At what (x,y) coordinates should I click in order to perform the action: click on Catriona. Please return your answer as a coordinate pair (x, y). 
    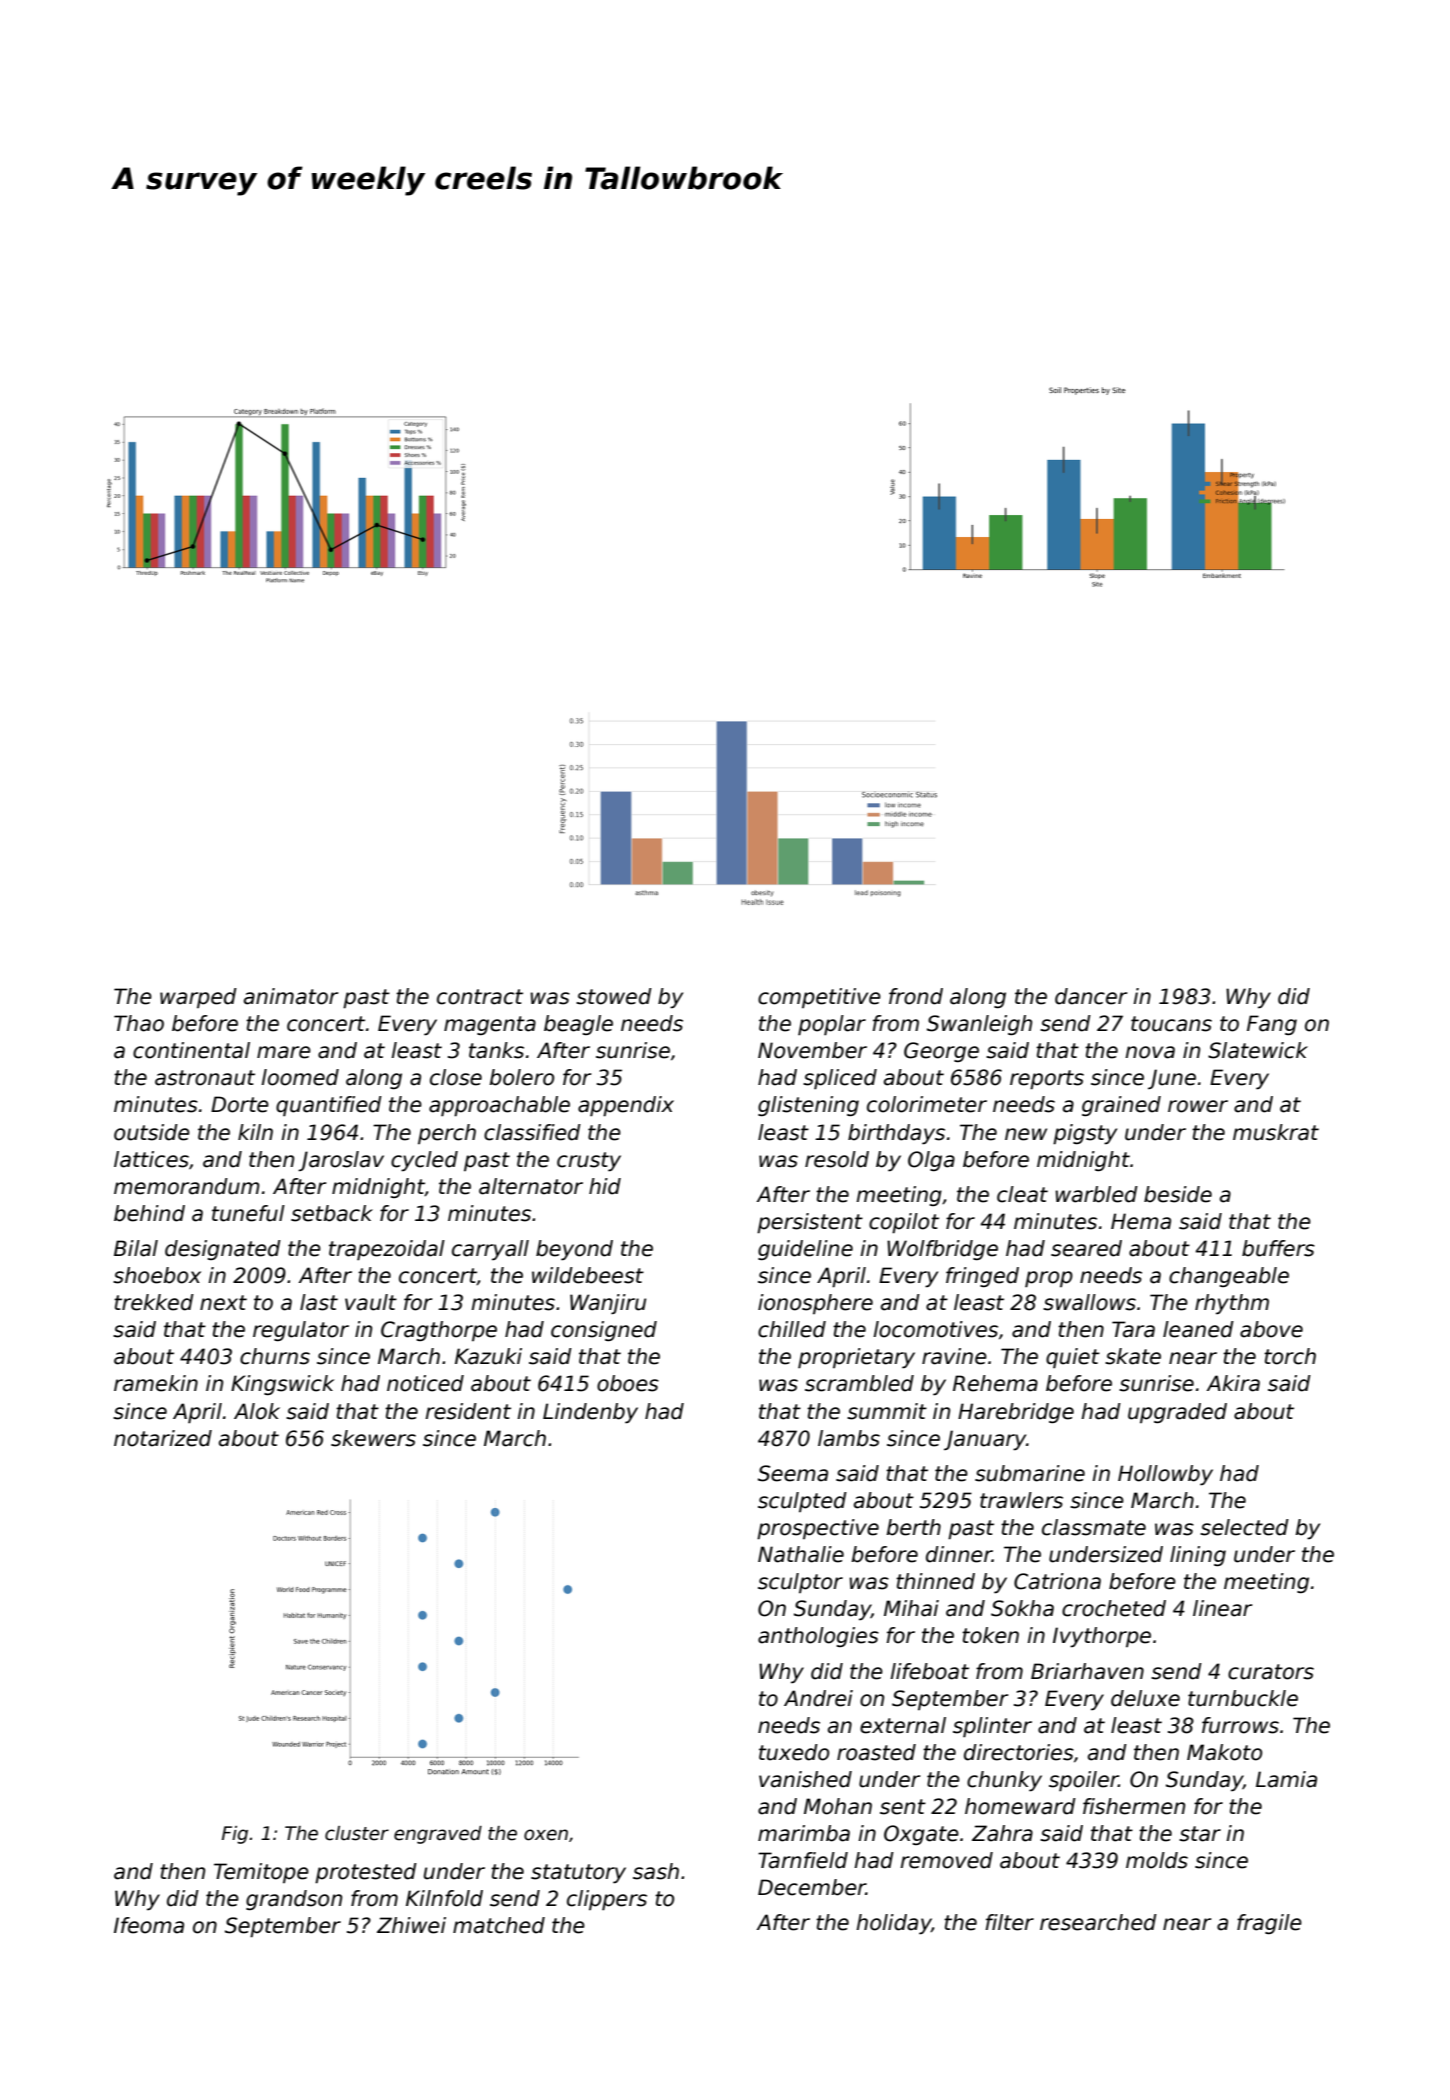
    Looking at the image, I should click on (1057, 1581).
